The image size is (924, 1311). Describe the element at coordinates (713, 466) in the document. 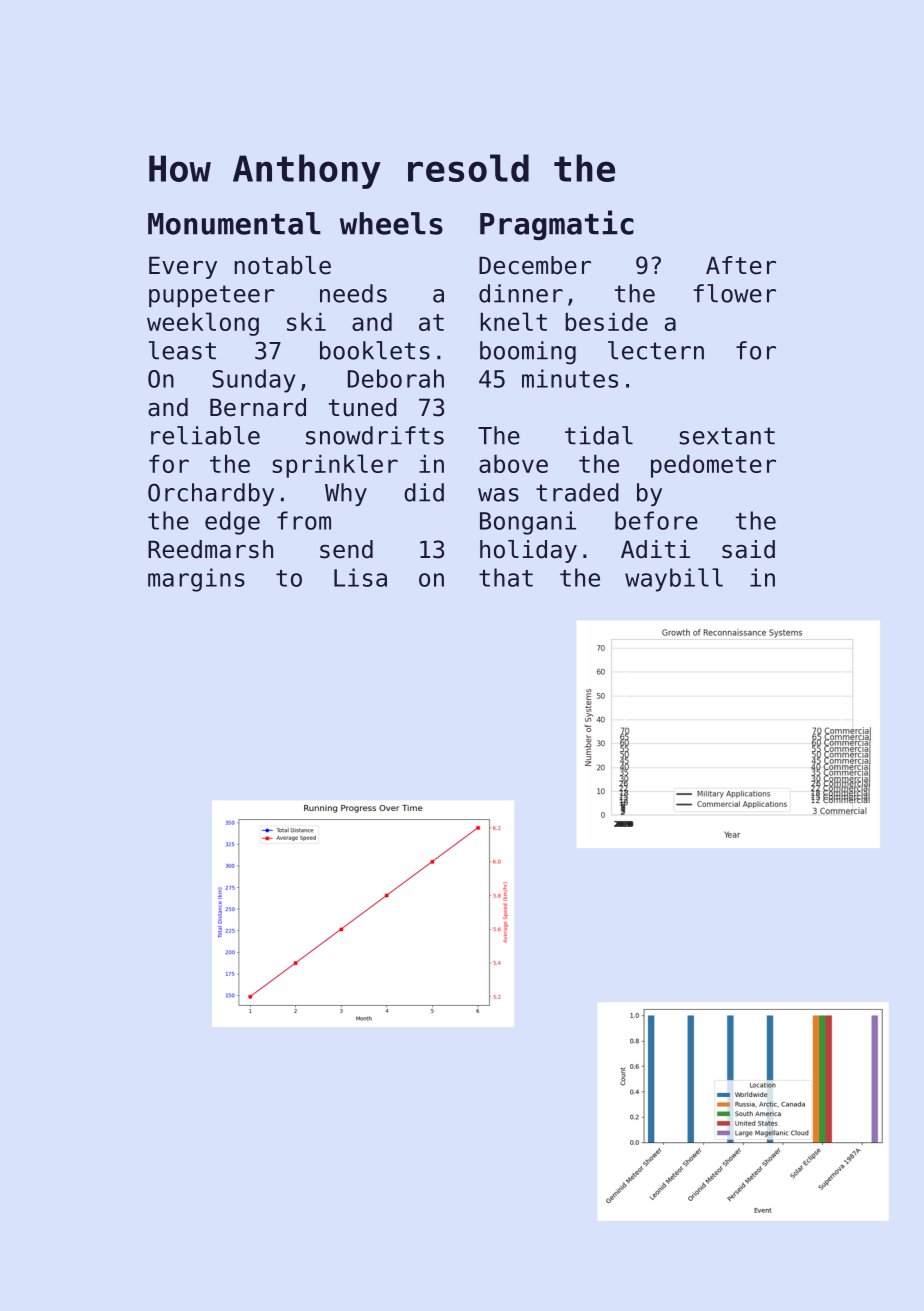

I see `pedometer` at that location.
